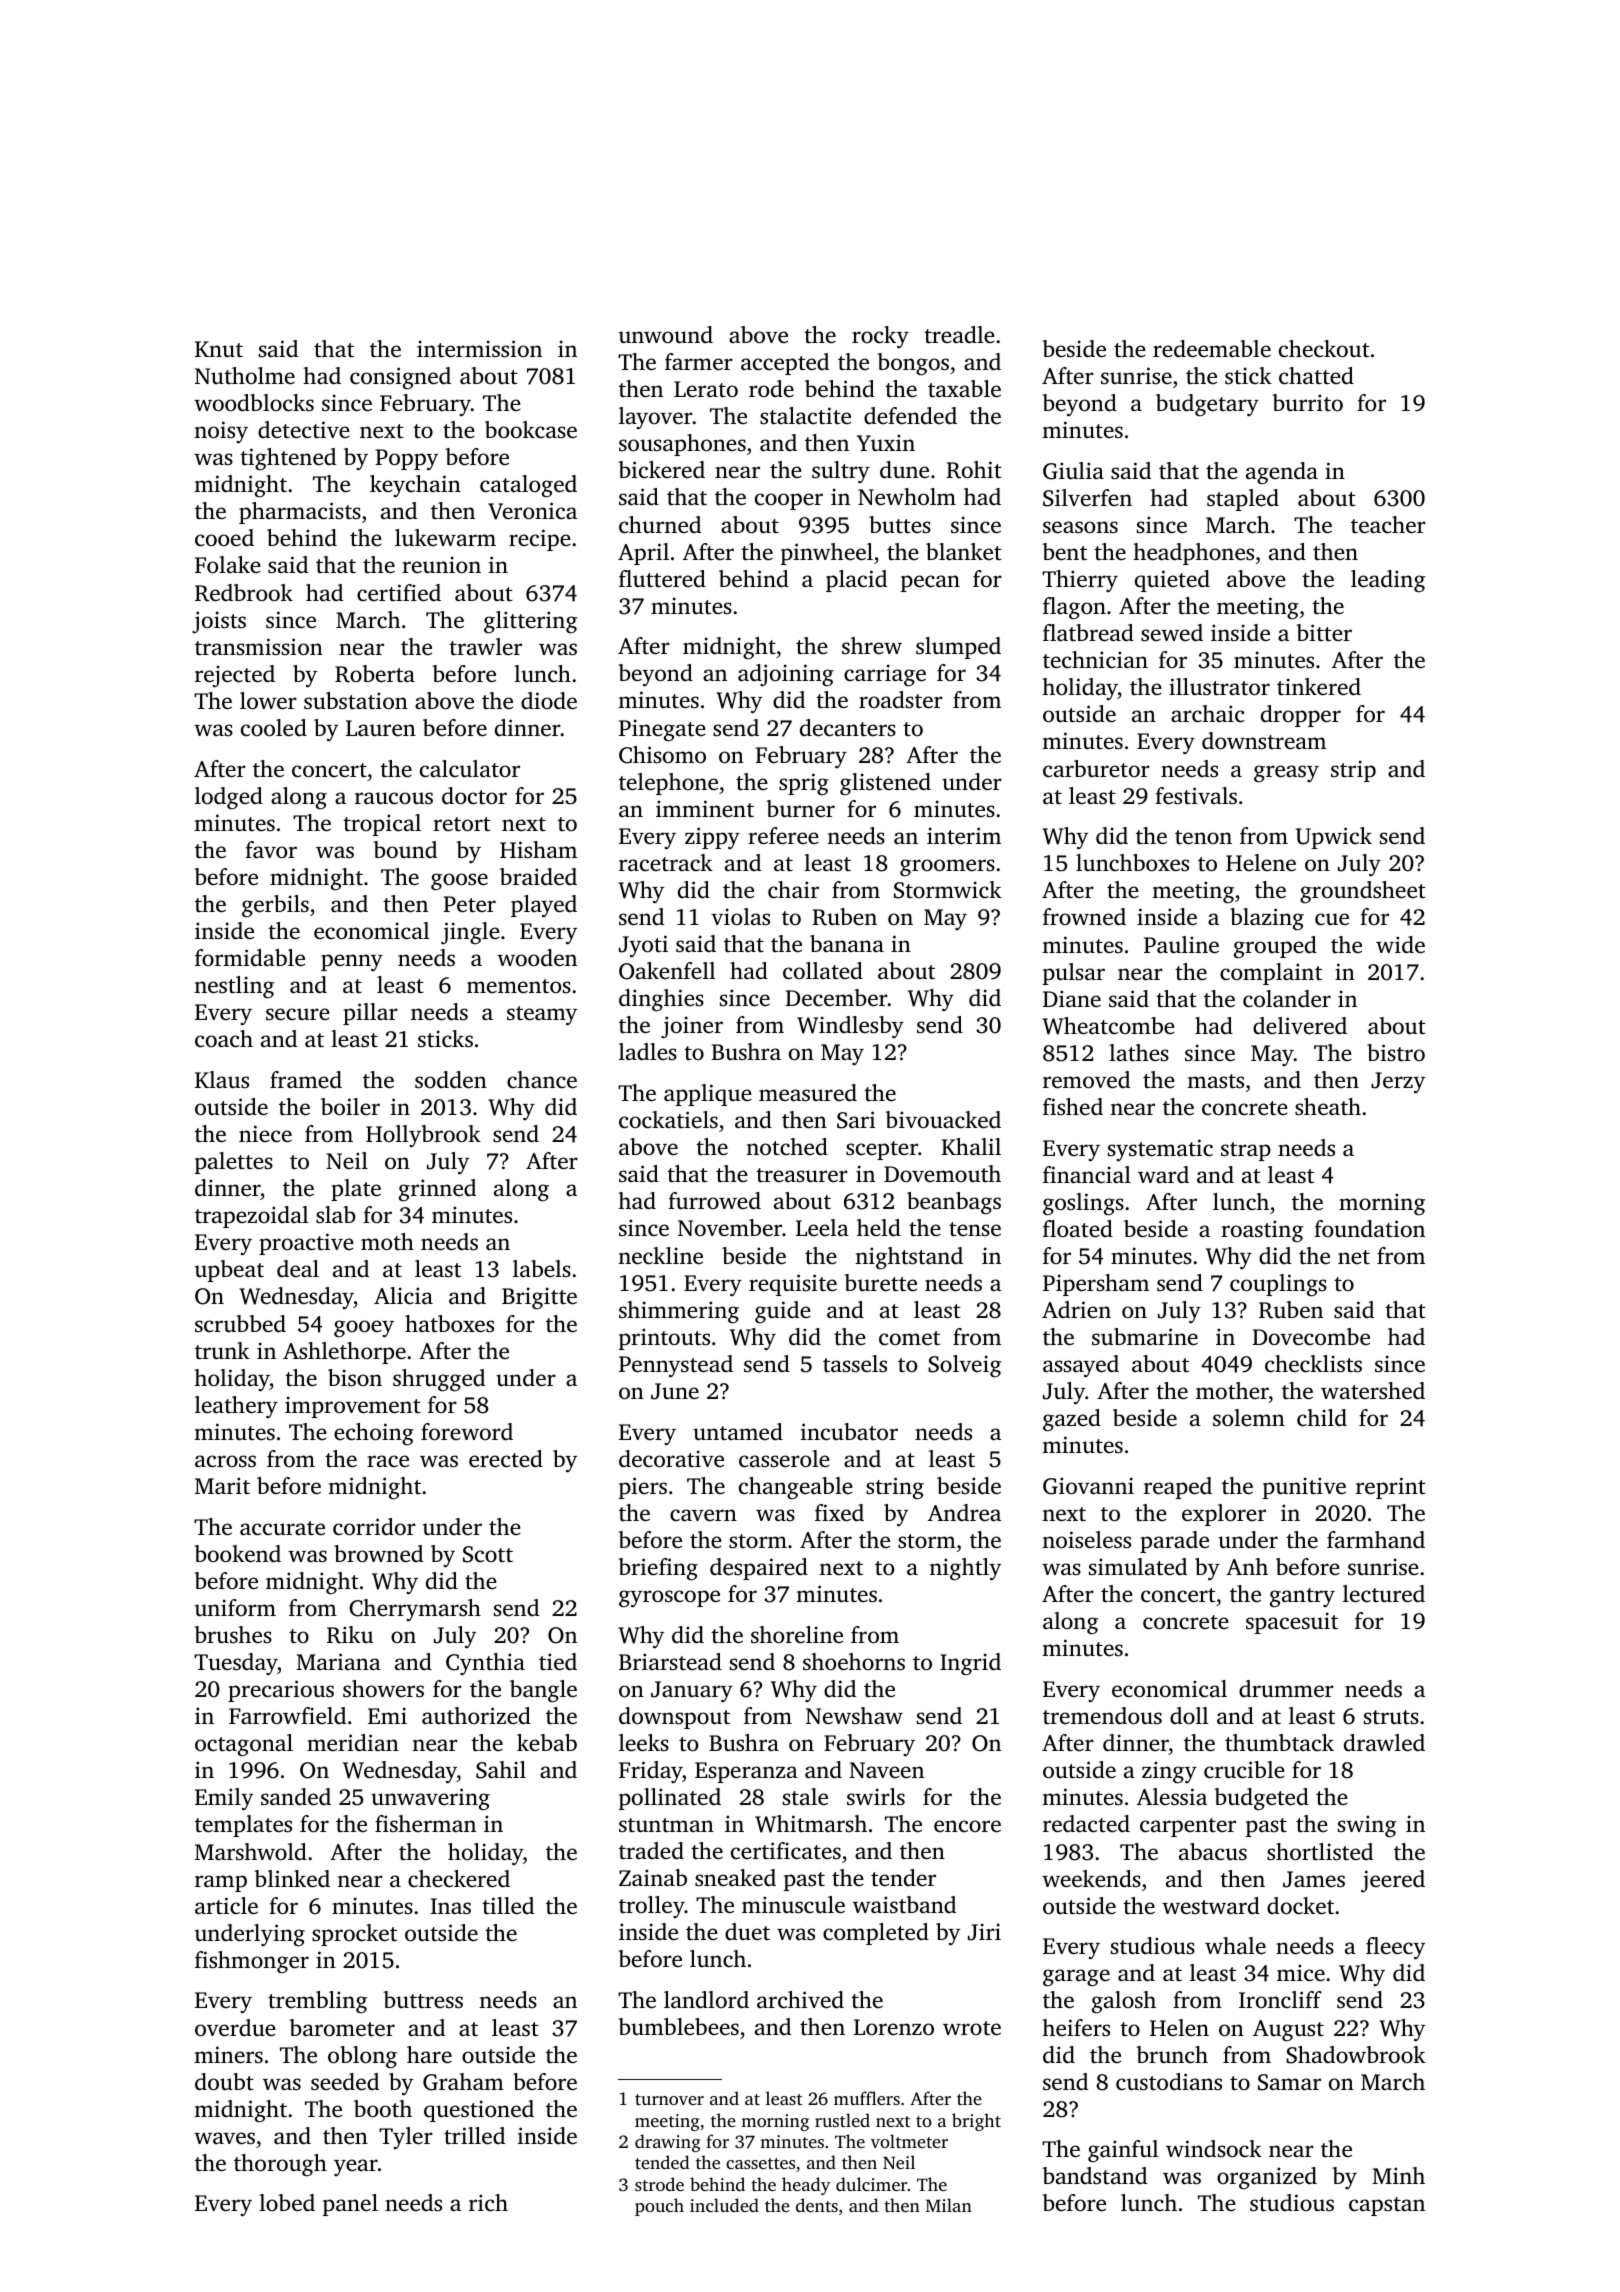  What do you see at coordinates (479, 349) in the screenshot?
I see `intermission` at bounding box center [479, 349].
